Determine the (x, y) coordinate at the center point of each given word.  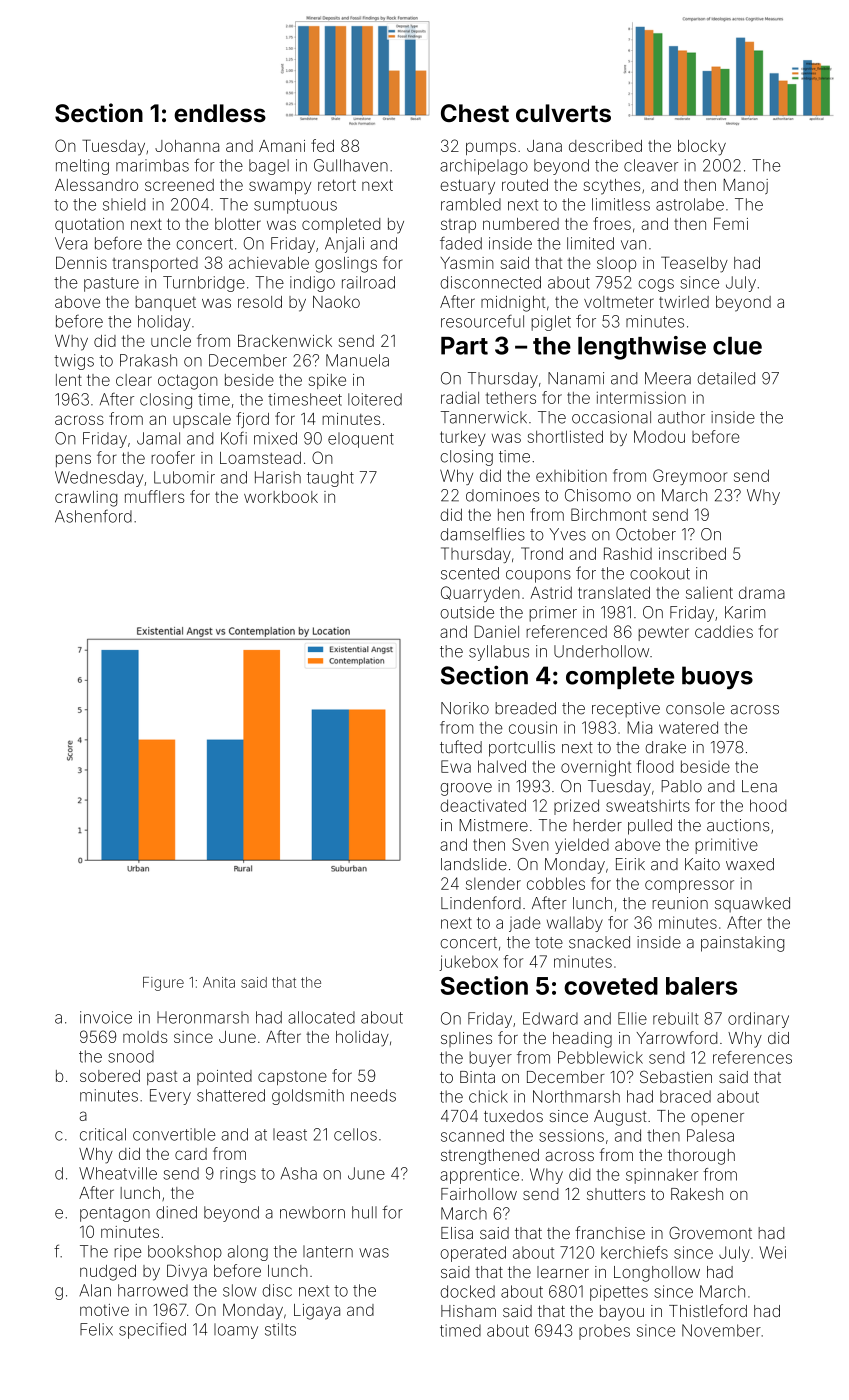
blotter (238, 224)
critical (103, 1134)
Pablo (681, 786)
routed (525, 185)
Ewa (456, 766)
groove (466, 789)
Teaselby (694, 264)
